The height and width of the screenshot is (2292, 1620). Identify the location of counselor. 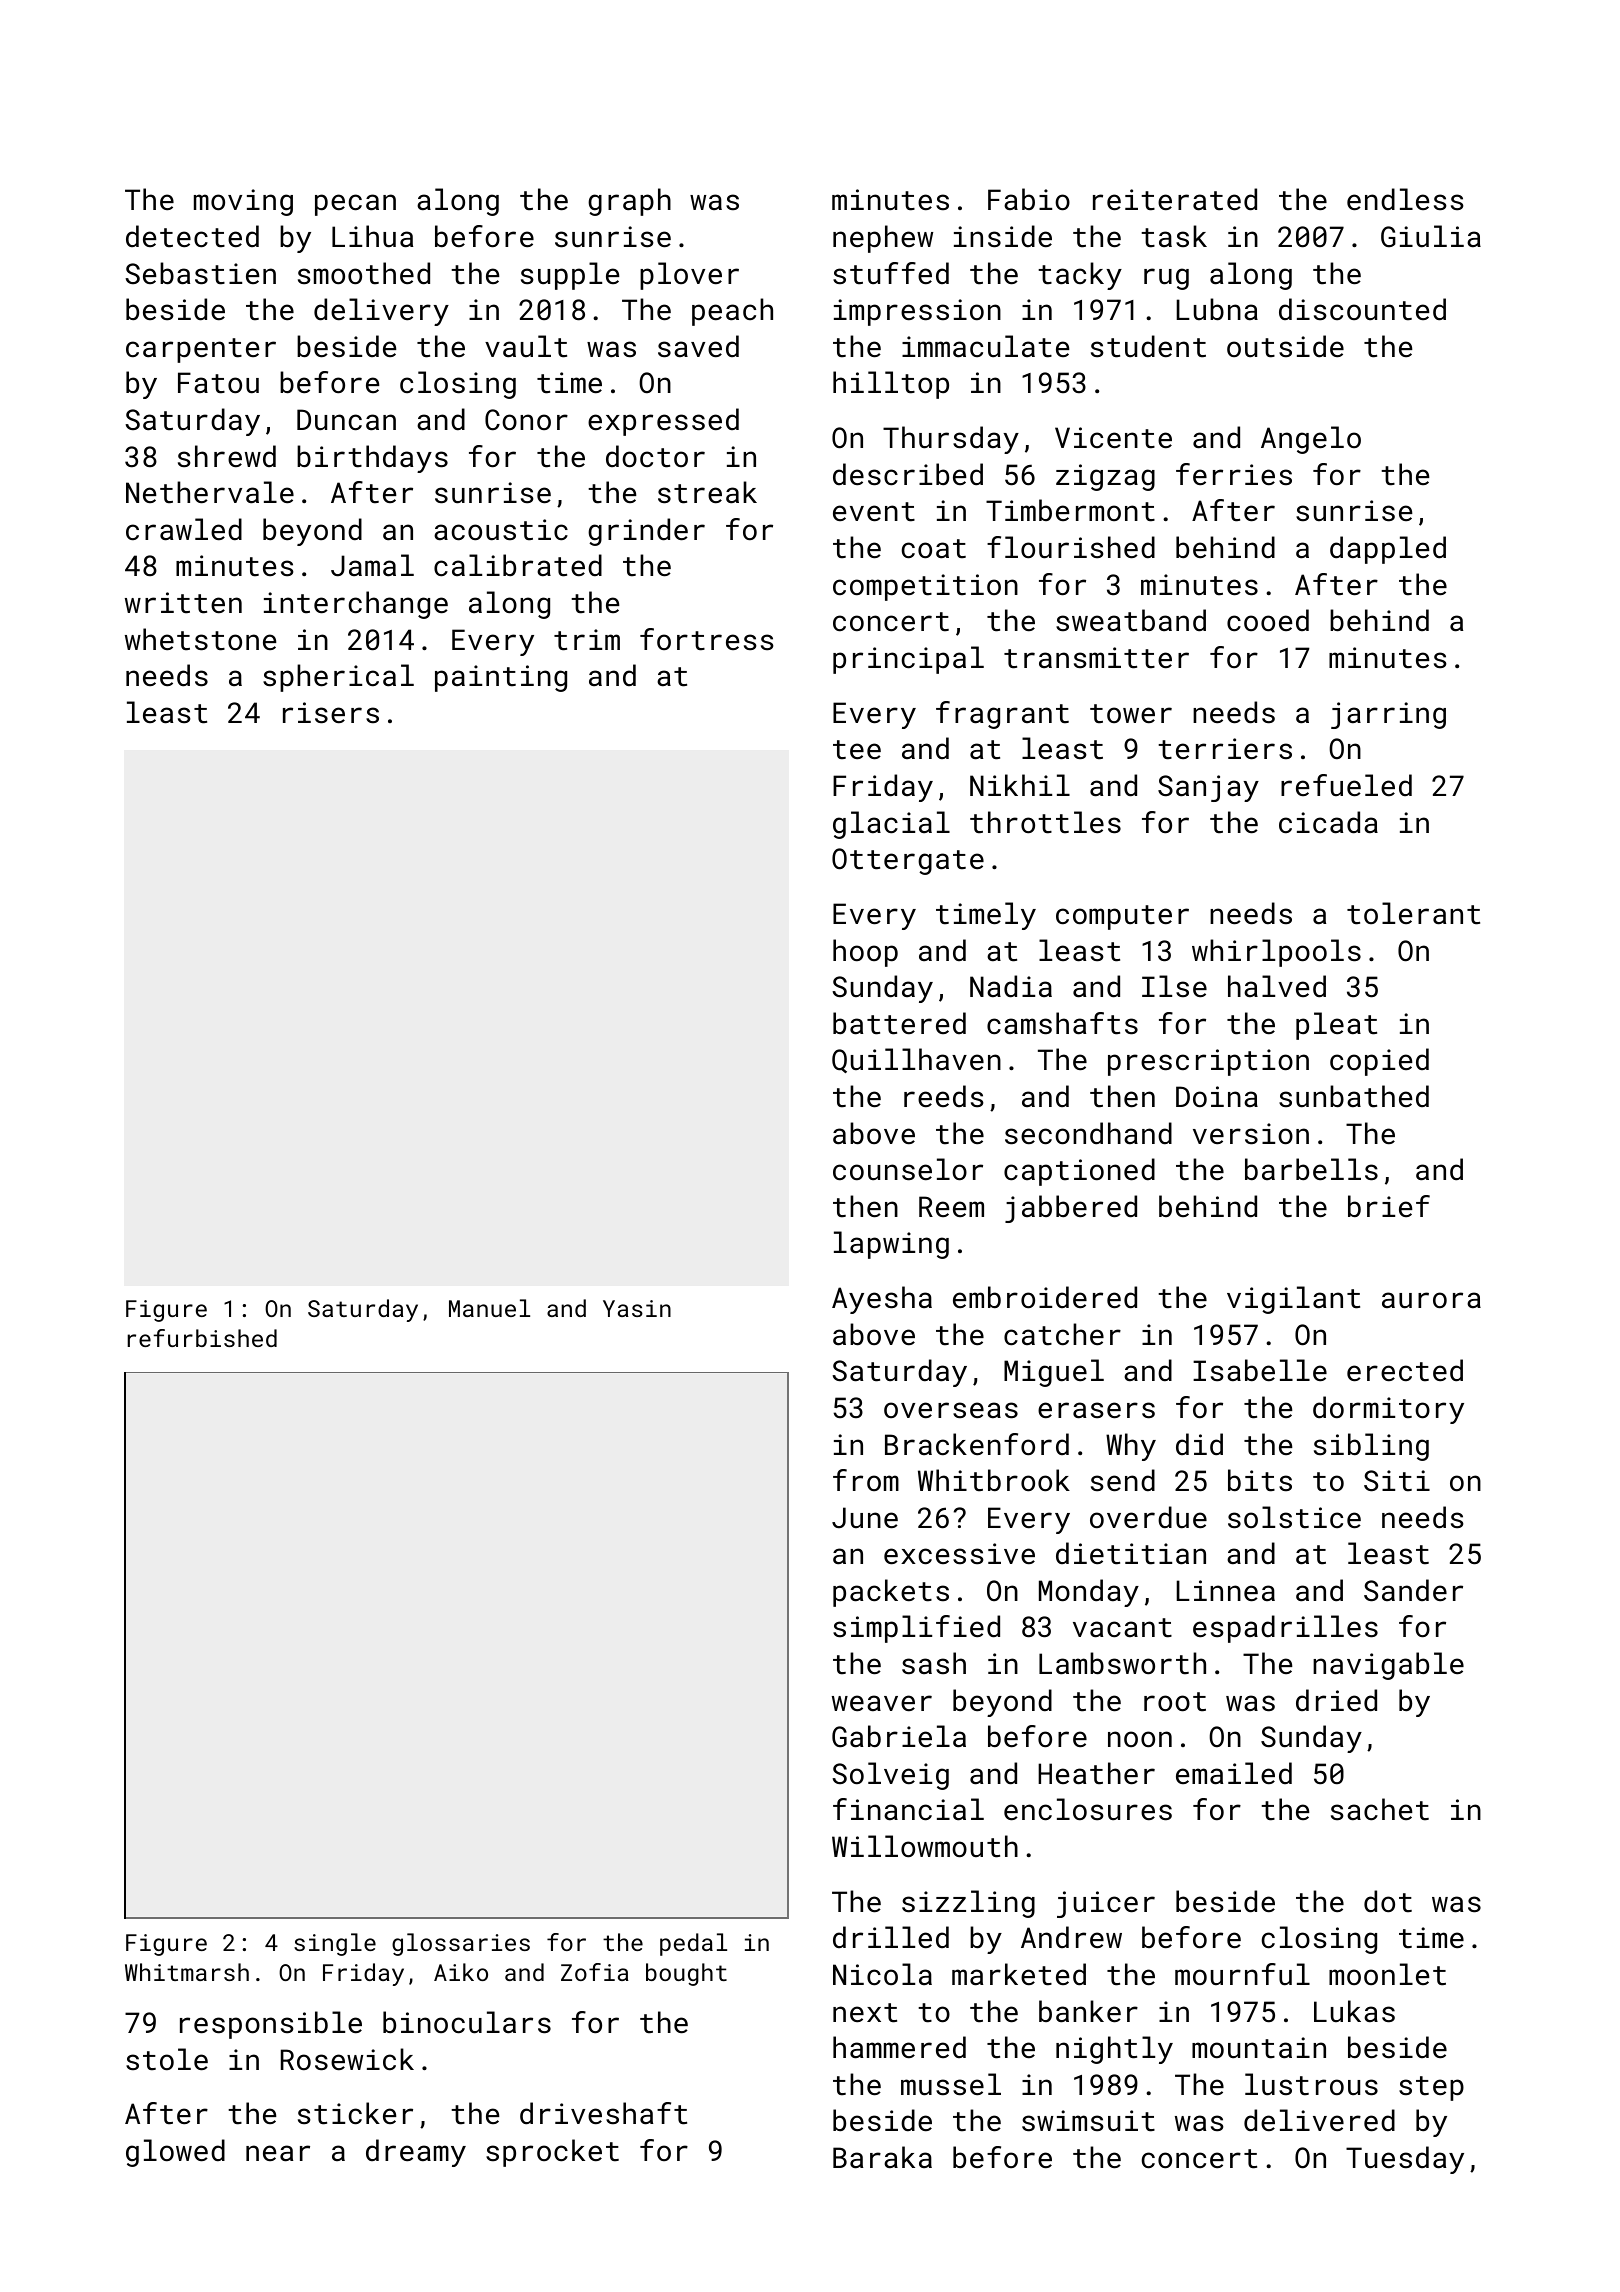
(908, 1169).
